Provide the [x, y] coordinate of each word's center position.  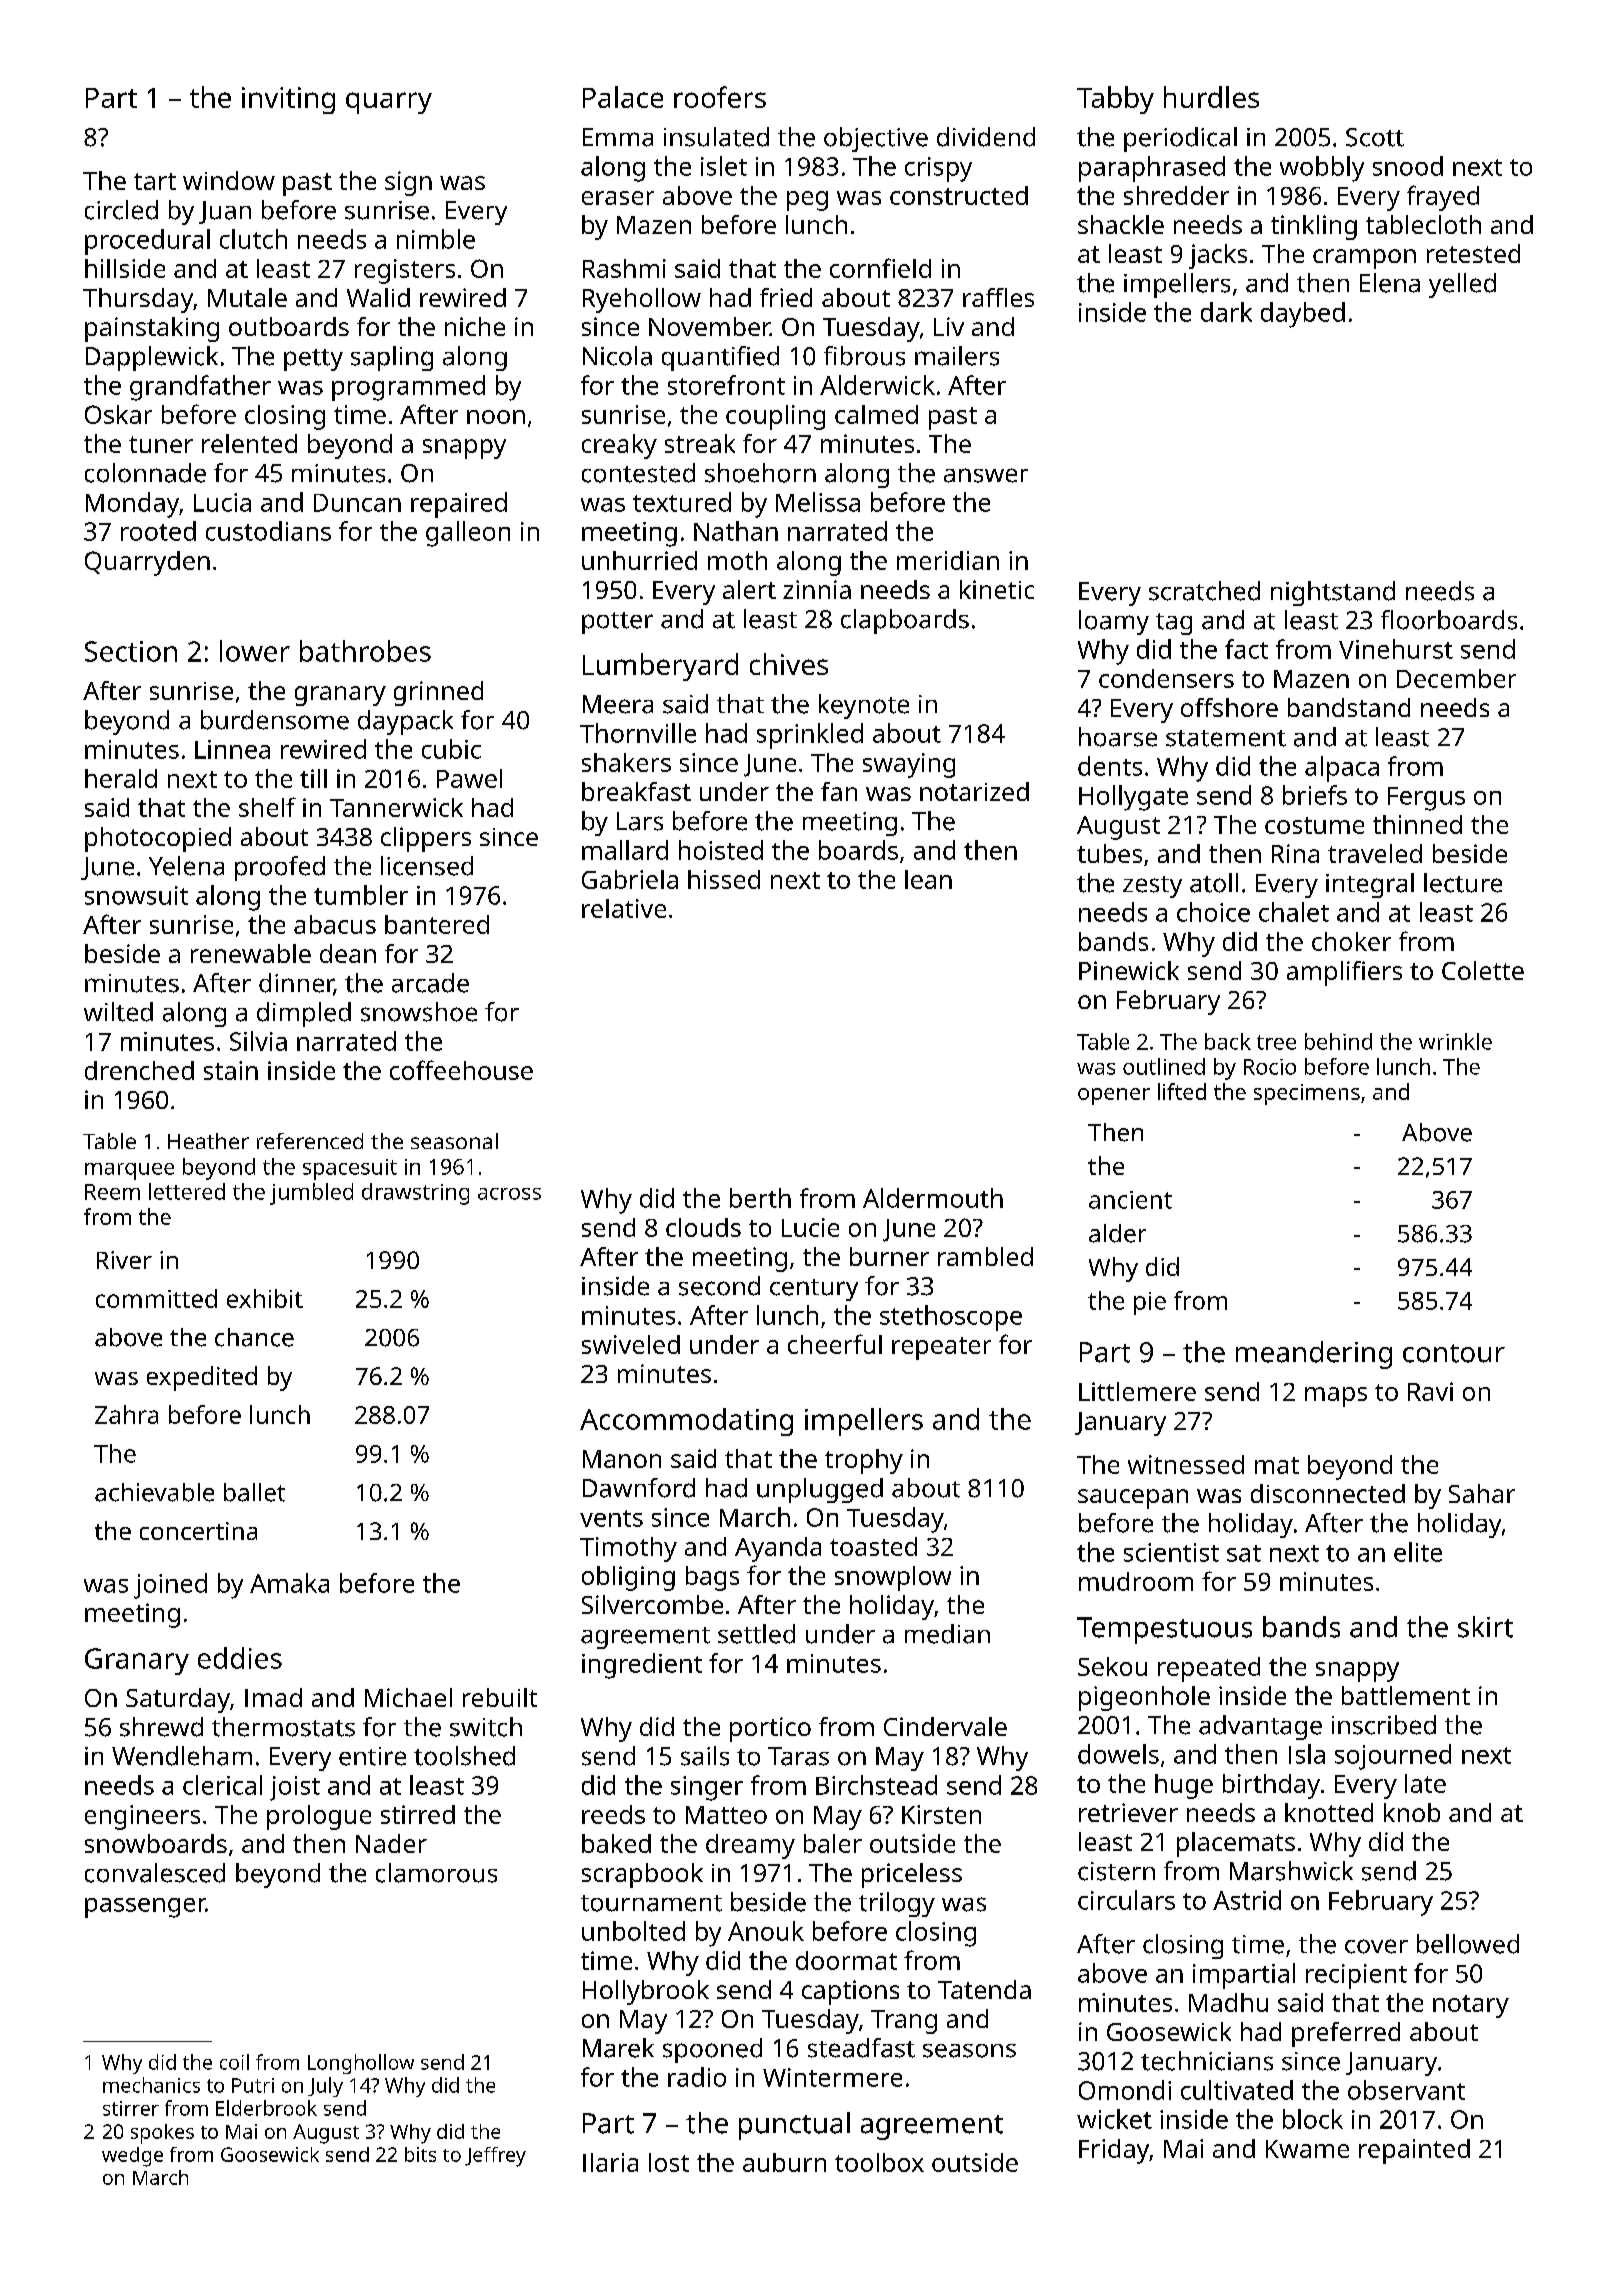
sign [408, 183]
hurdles [1211, 97]
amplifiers [1344, 973]
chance [254, 1337]
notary [1471, 2006]
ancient [1130, 1200]
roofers [720, 97]
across [509, 1194]
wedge [132, 2157]
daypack [405, 722]
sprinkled [810, 736]
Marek [618, 2048]
